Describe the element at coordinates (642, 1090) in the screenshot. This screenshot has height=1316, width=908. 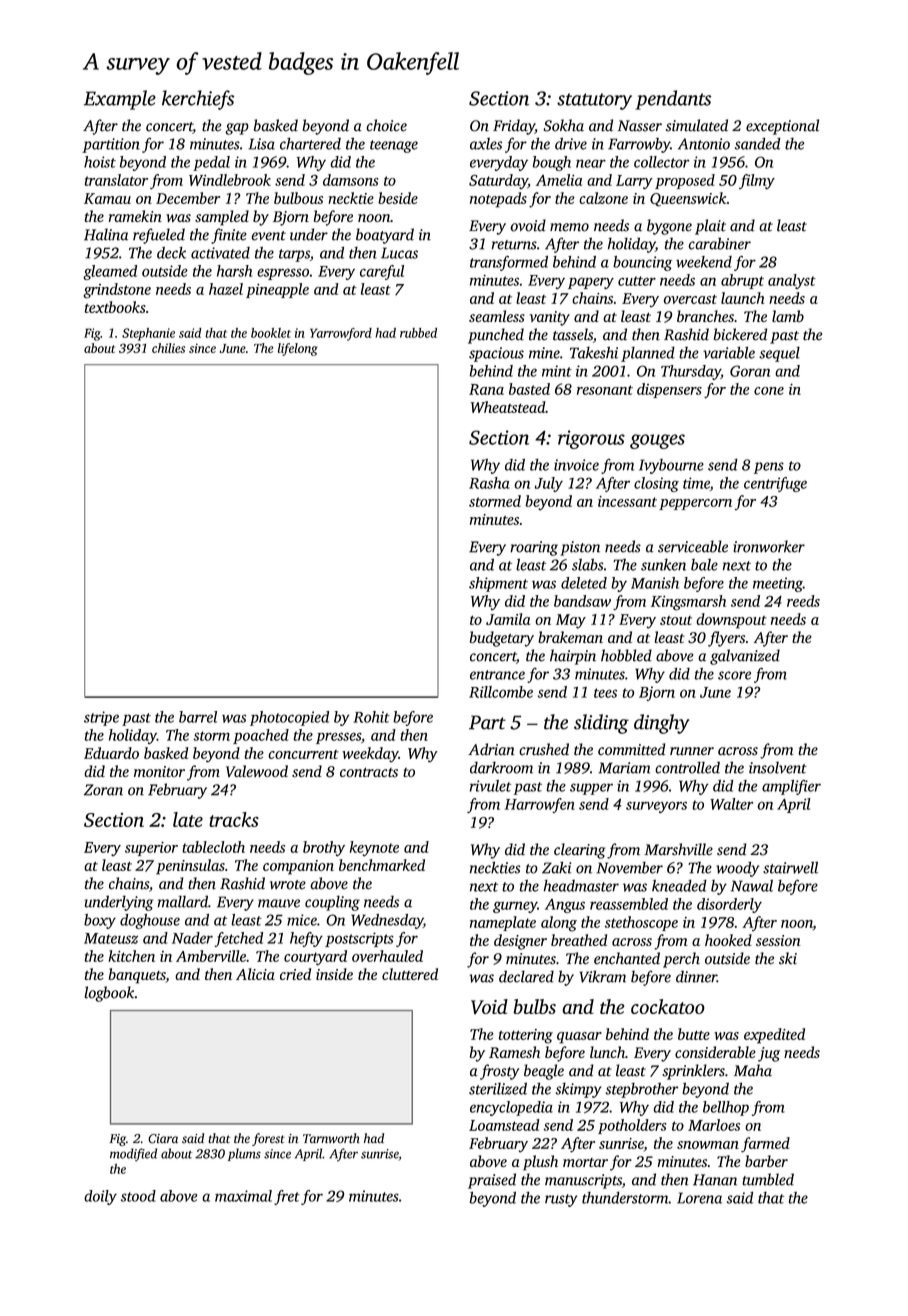
I see `stepbrother` at that location.
